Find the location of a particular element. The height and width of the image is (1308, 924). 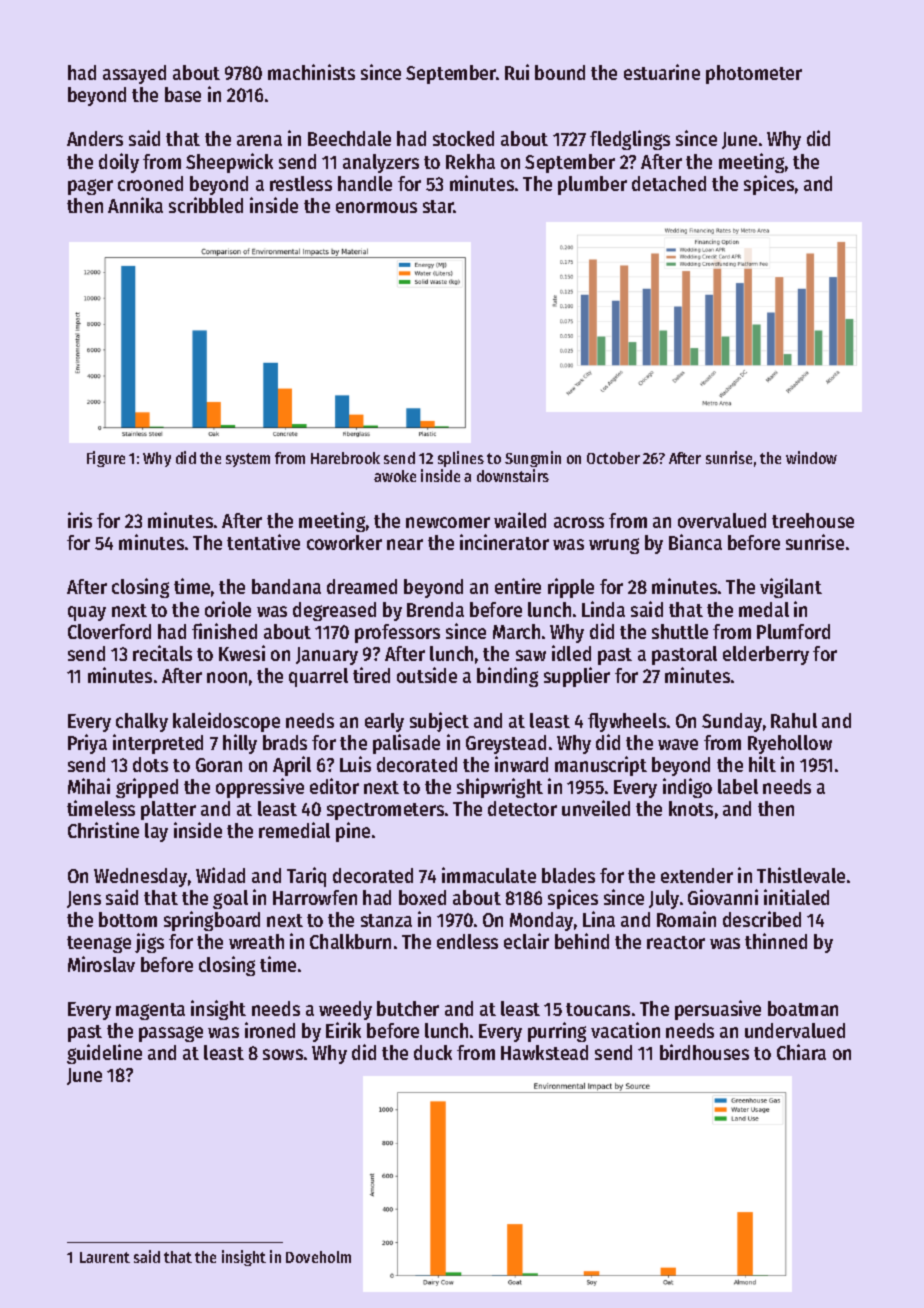

Laurent is located at coordinates (105, 1257).
